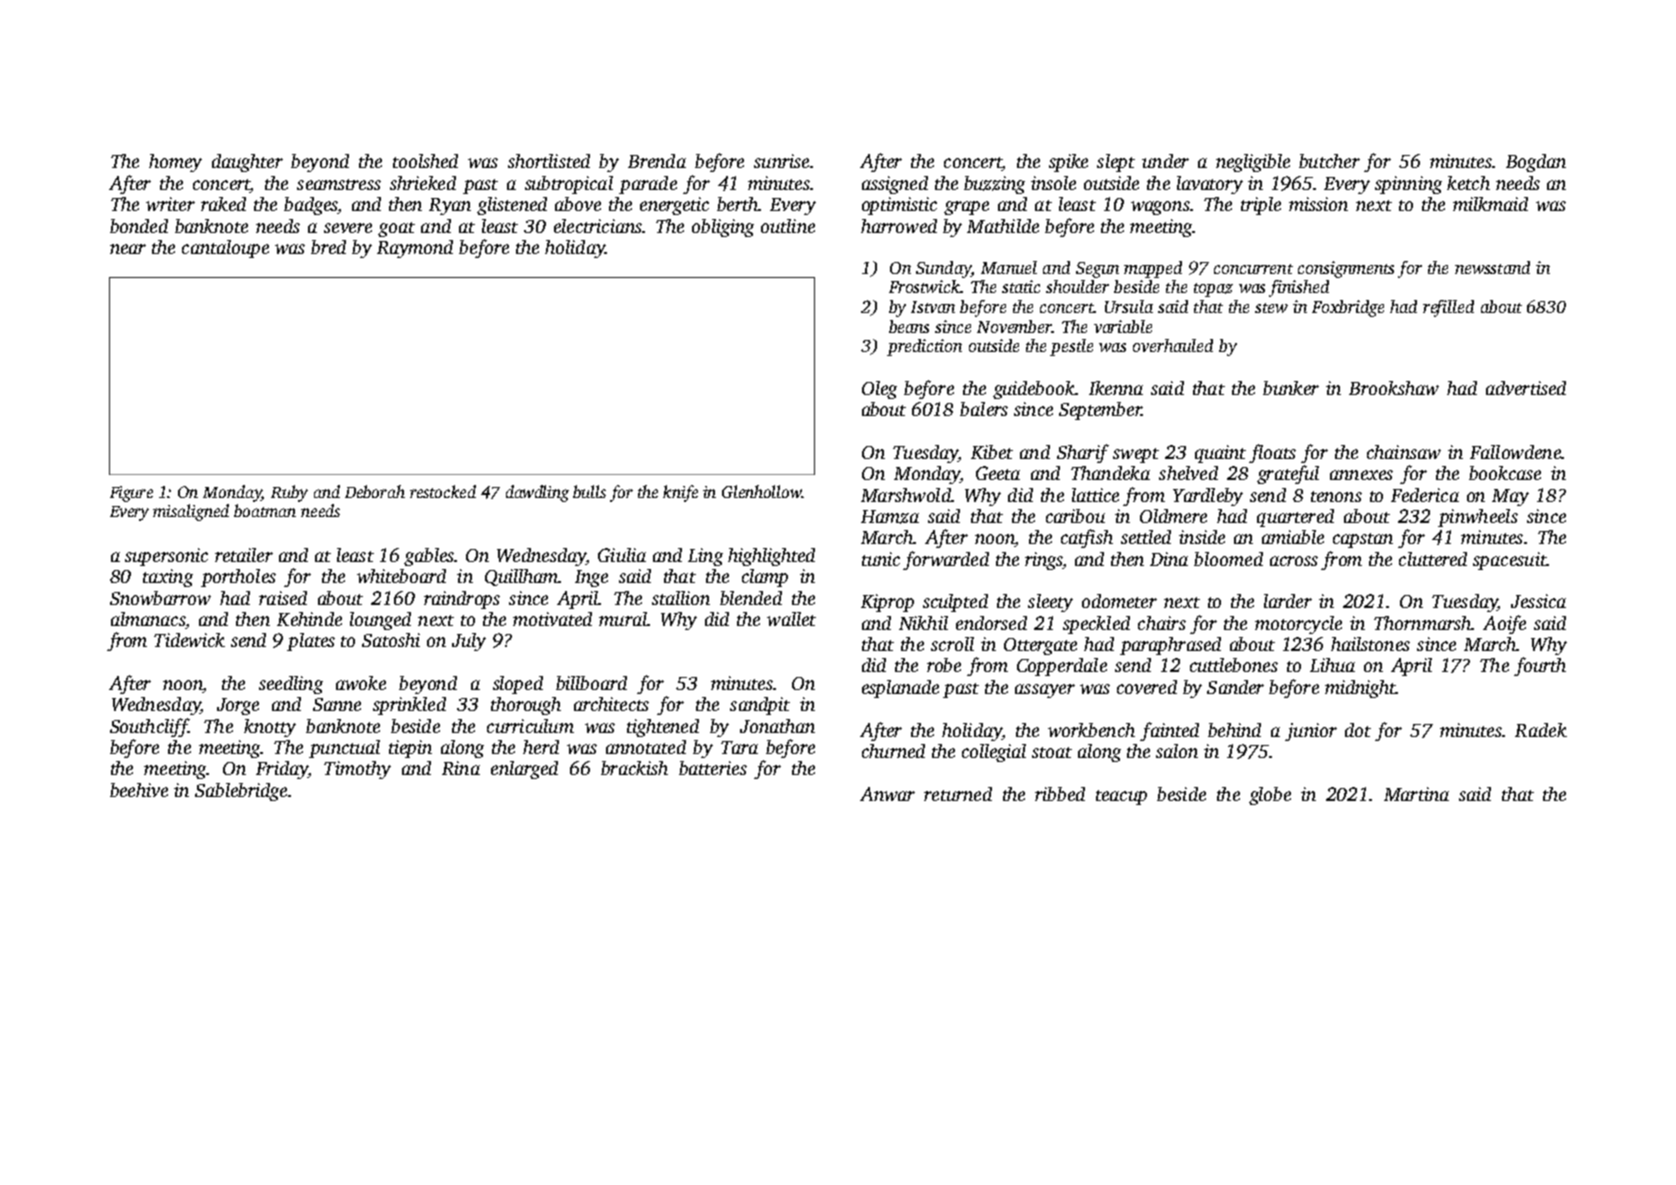 The image size is (1676, 1185). What do you see at coordinates (1536, 163) in the screenshot?
I see `Bogdan` at bounding box center [1536, 163].
